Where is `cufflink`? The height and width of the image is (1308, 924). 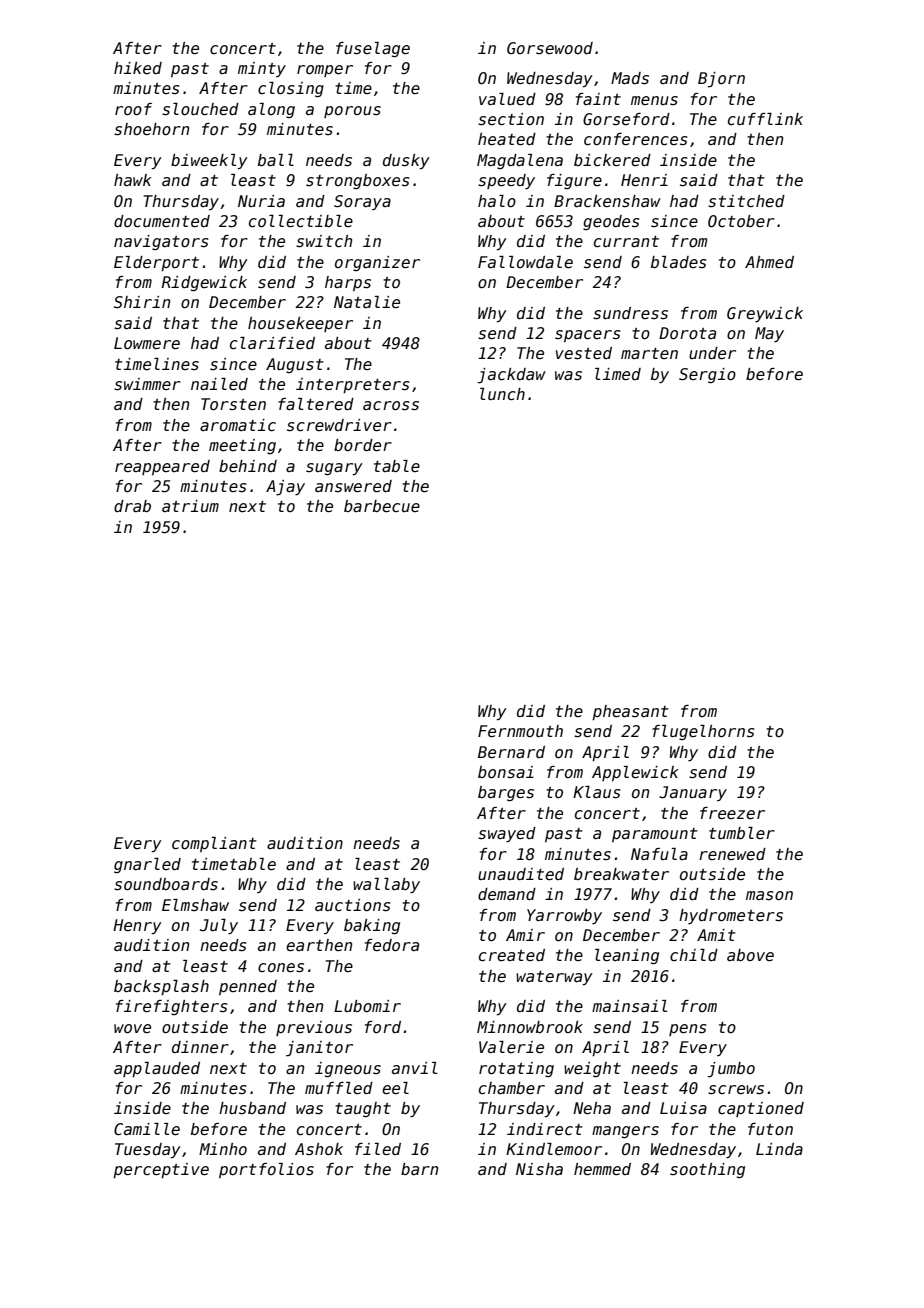
cufflink is located at coordinates (765, 119).
